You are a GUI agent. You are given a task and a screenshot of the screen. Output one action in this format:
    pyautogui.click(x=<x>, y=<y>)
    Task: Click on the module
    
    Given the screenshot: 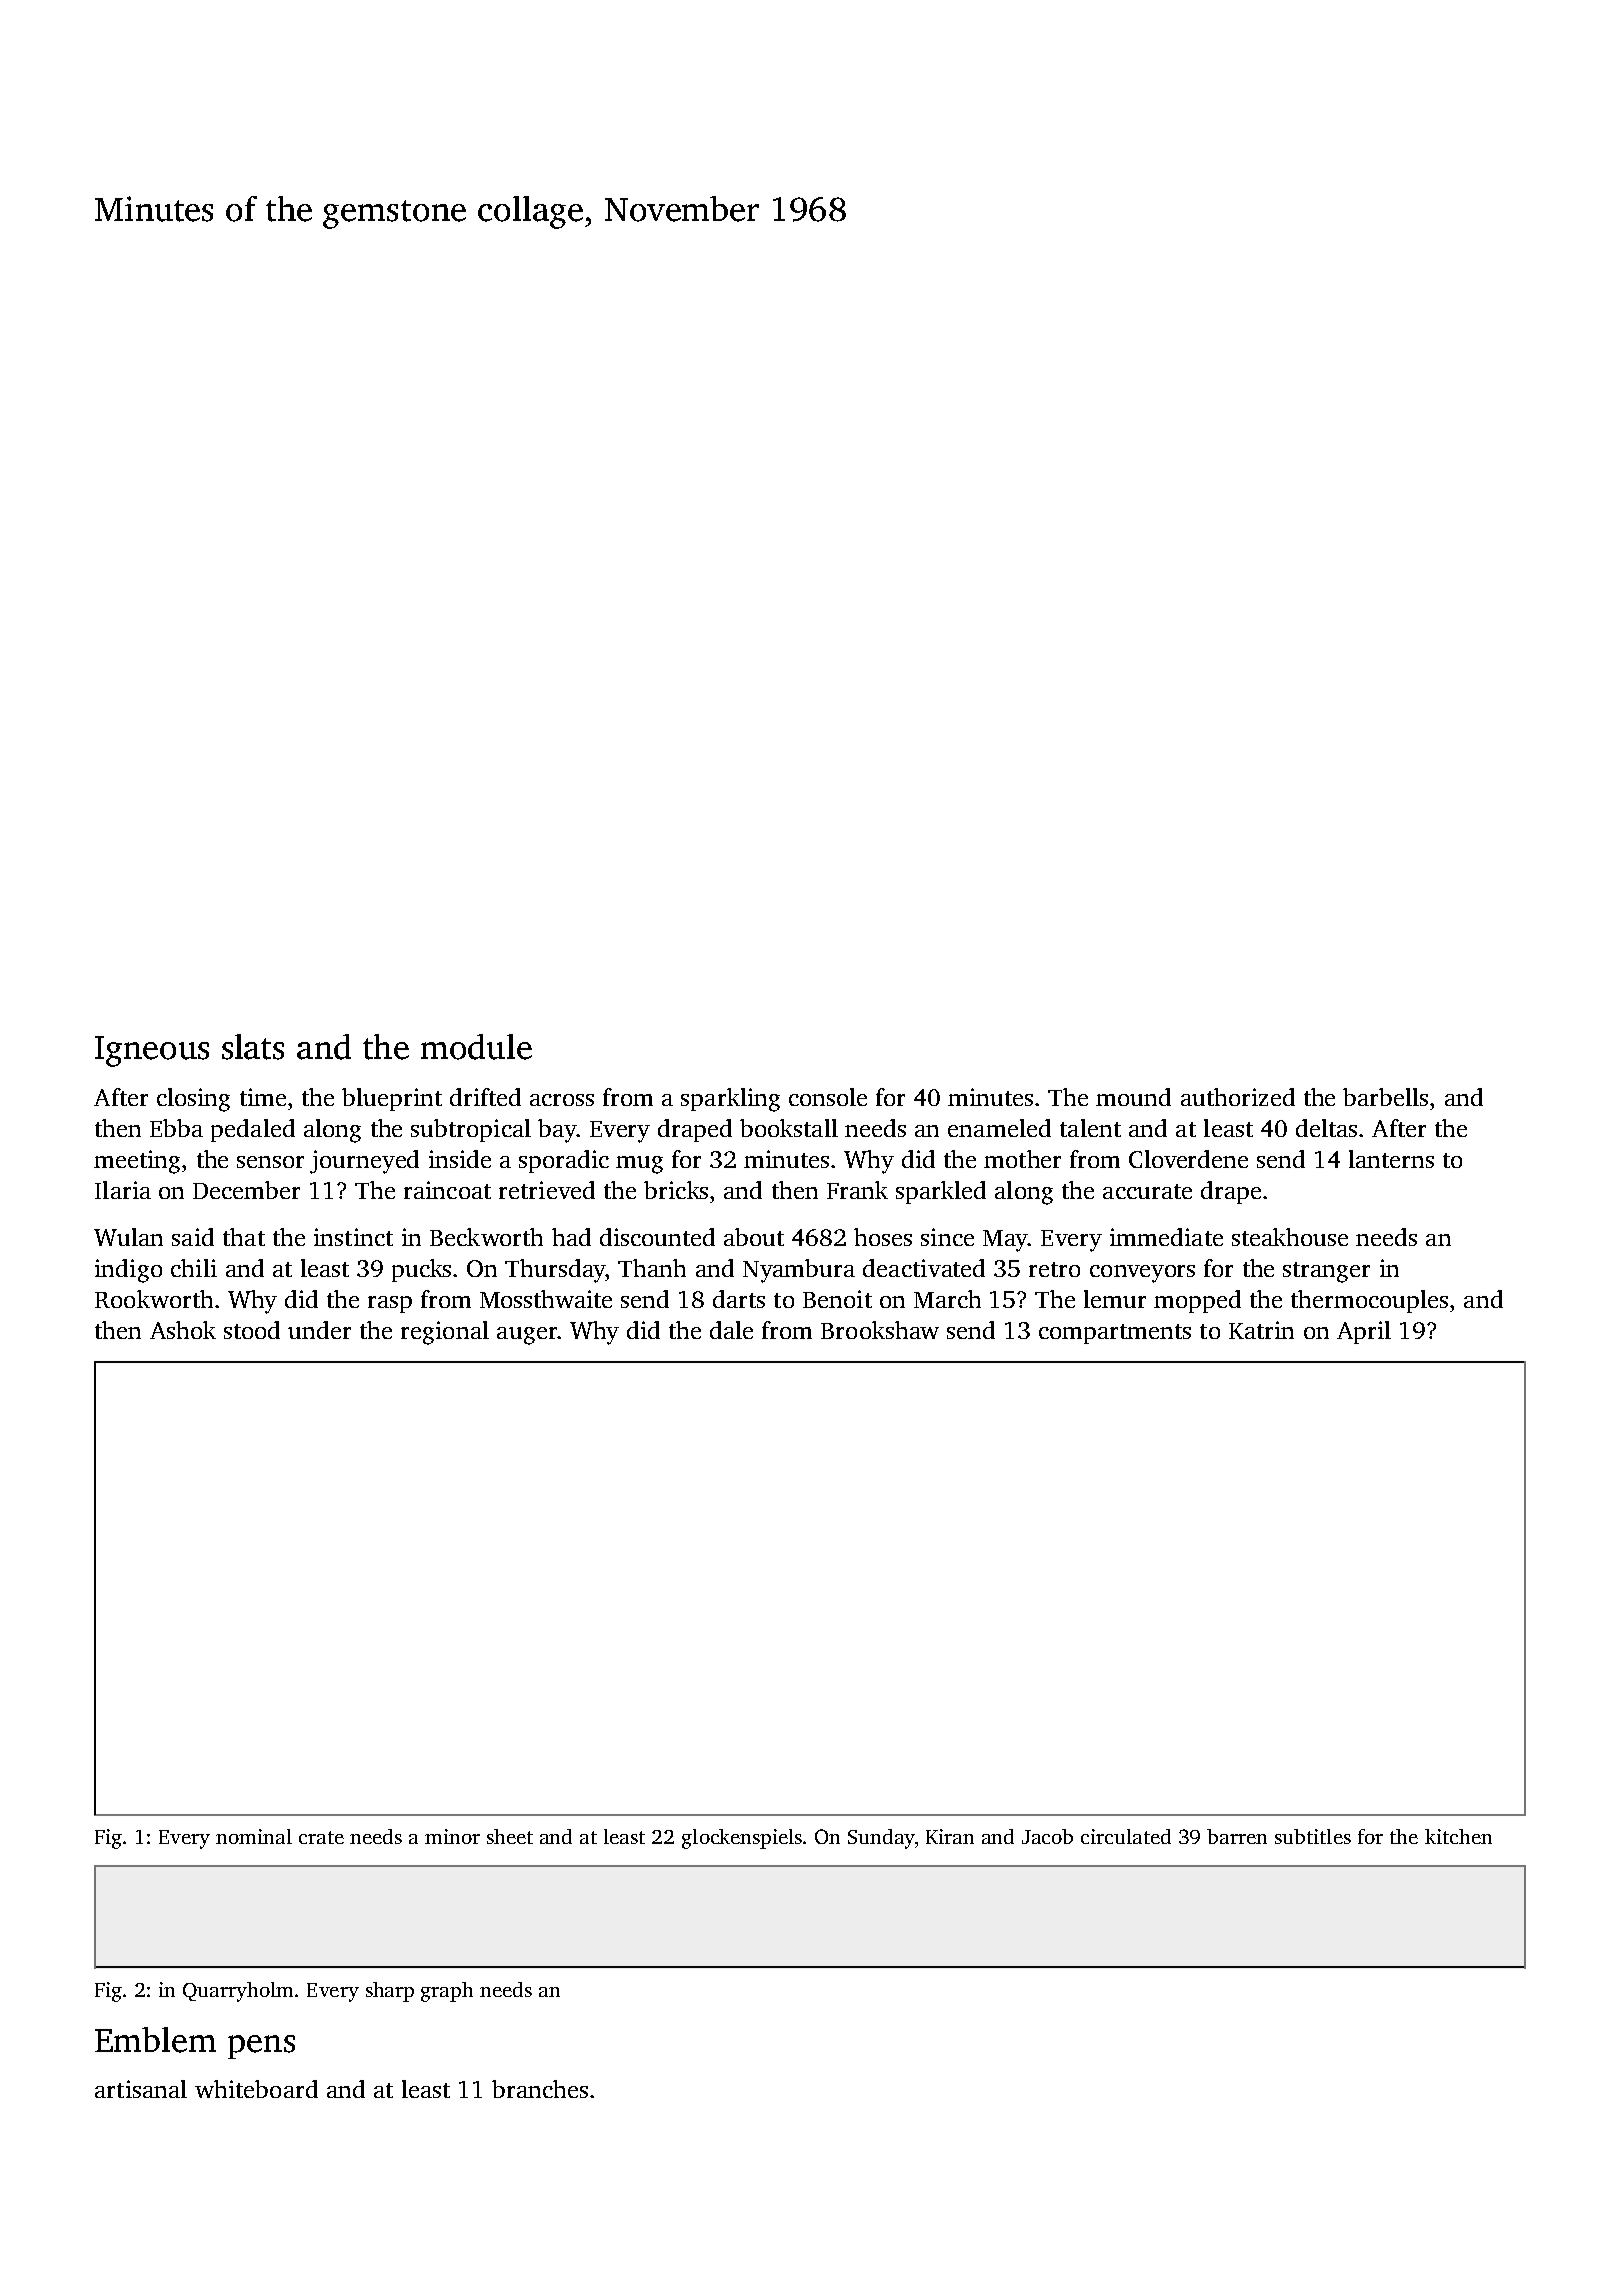 What is the action you would take?
    pyautogui.click(x=476, y=1047)
